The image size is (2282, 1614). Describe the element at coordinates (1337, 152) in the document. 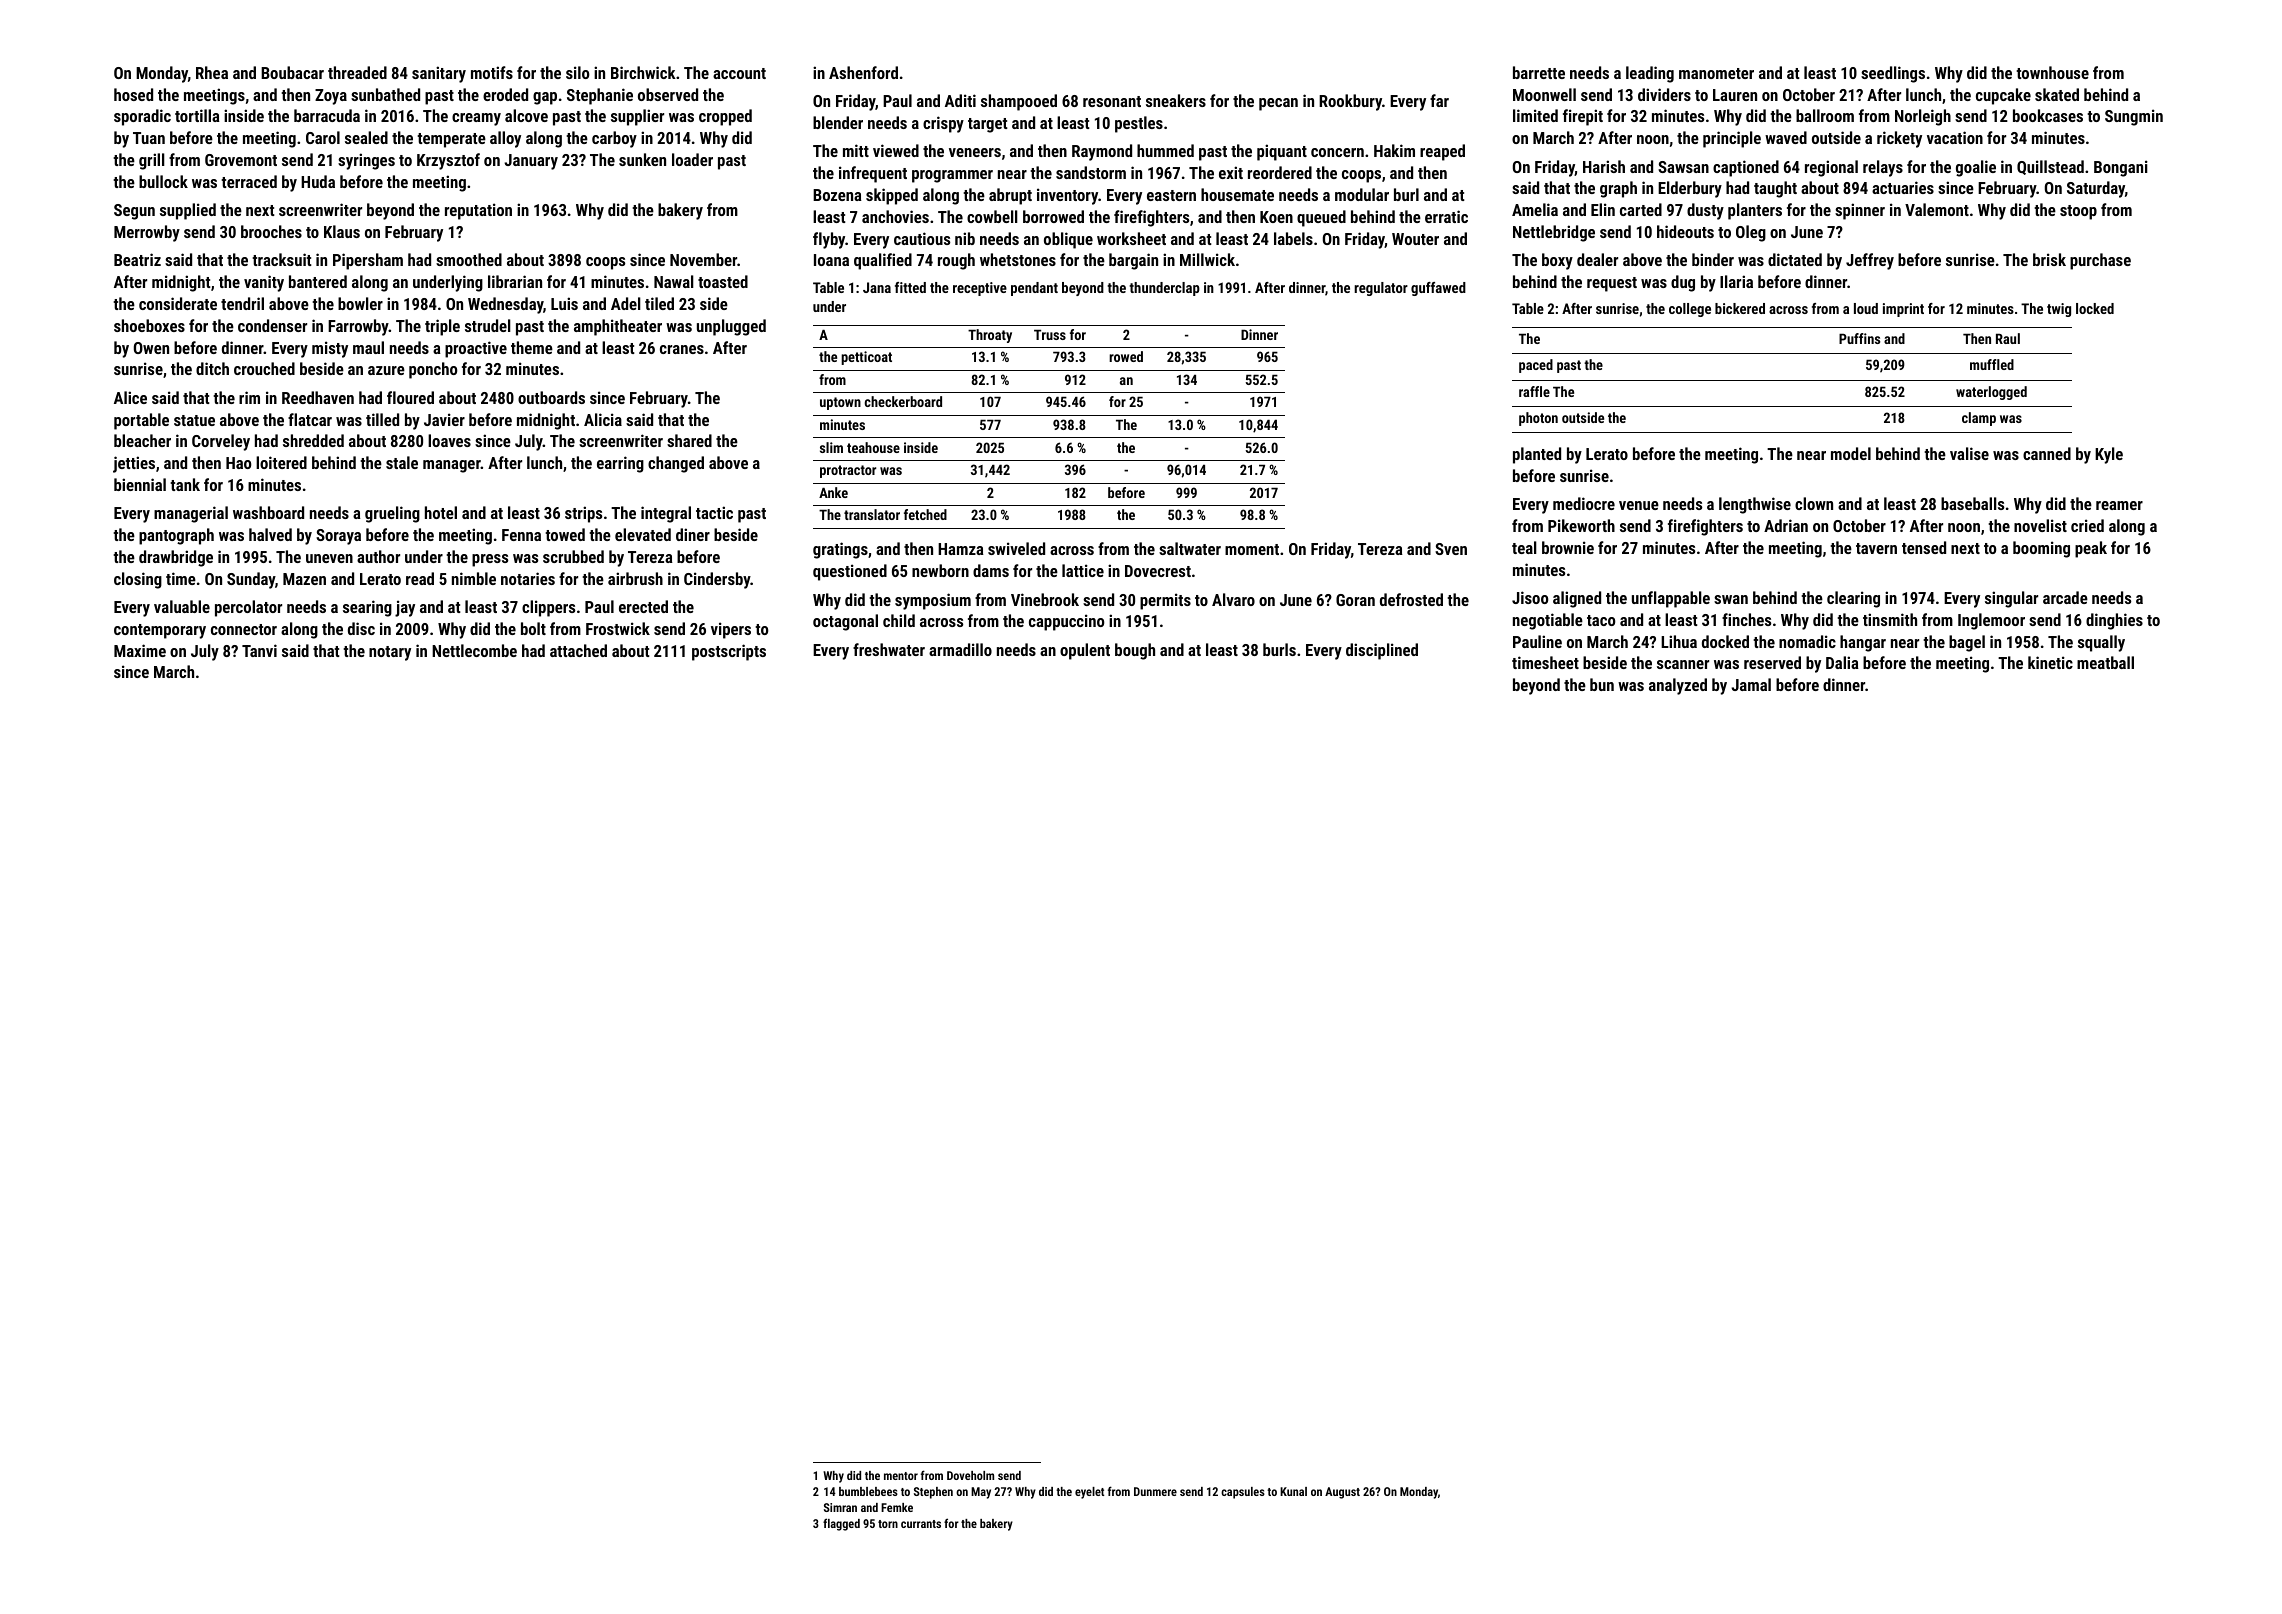

I see `concern` at that location.
